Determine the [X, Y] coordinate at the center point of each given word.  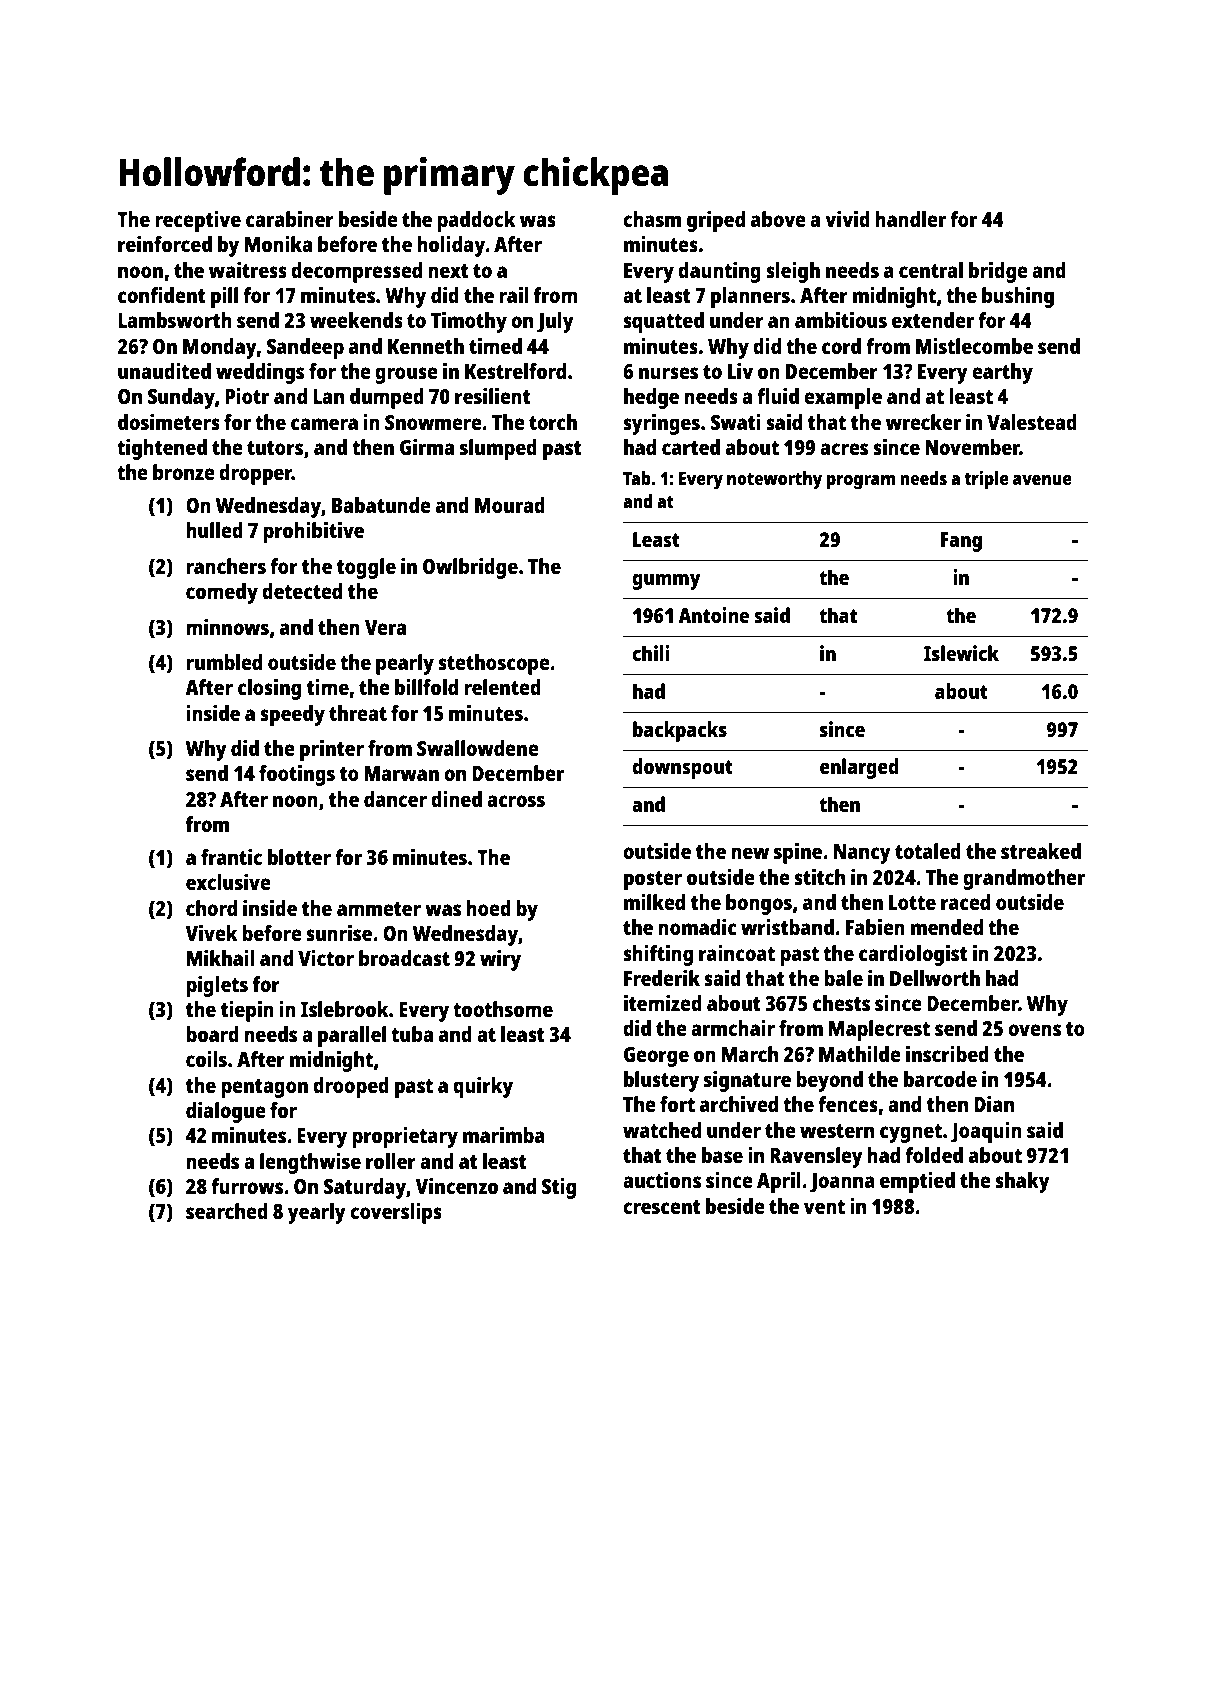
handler [910, 219]
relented [502, 687]
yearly [317, 1213]
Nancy [862, 854]
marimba [504, 1135]
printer [332, 750]
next [448, 271]
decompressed [356, 272]
